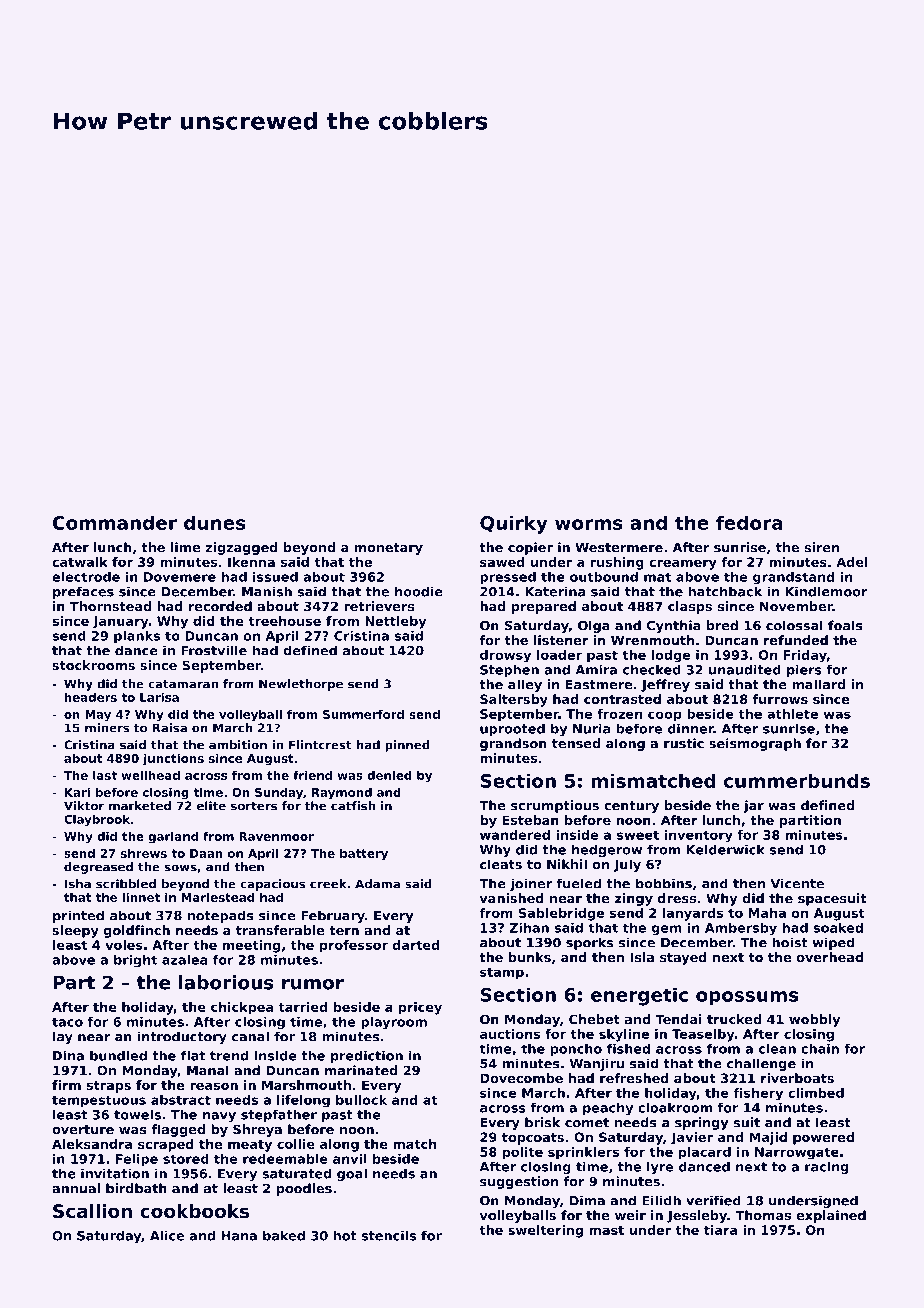 The height and width of the image is (1308, 924). What do you see at coordinates (92, 1210) in the image?
I see `Scallion` at bounding box center [92, 1210].
